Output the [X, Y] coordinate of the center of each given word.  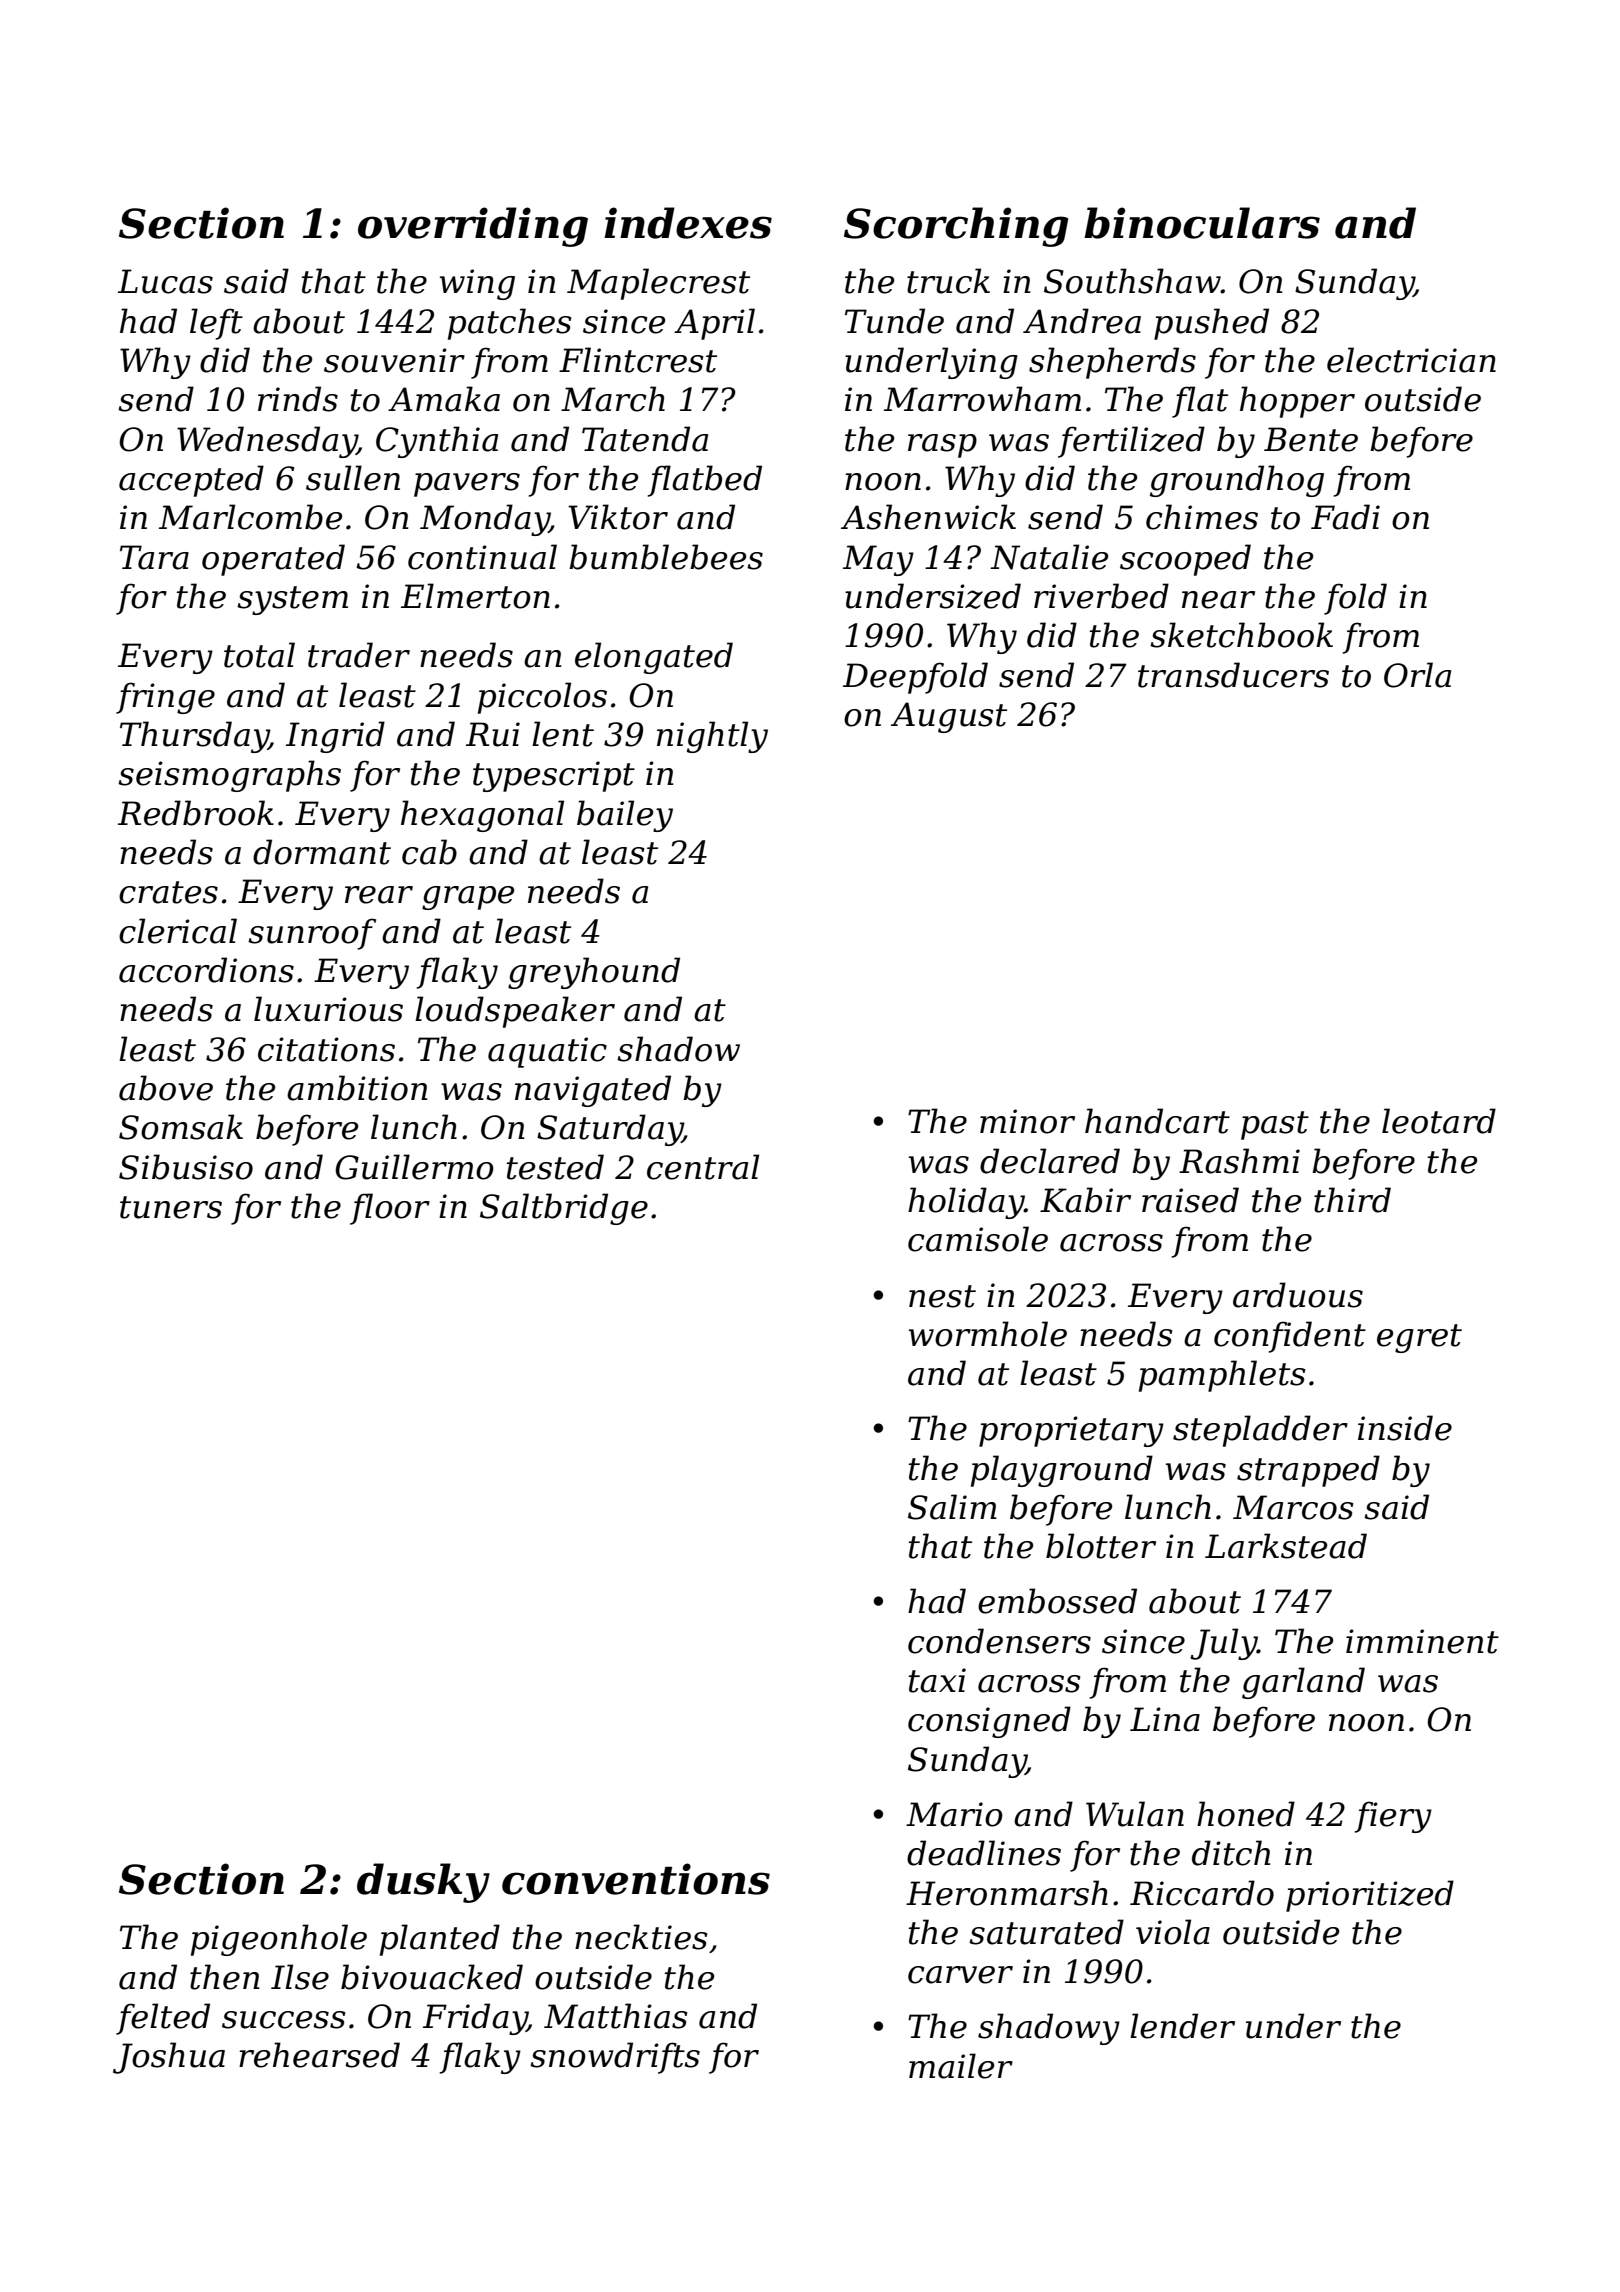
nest [942, 1296]
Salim [952, 1507]
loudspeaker [515, 1012]
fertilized [1131, 442]
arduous [1298, 1295]
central [703, 1167]
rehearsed [319, 2055]
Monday [484, 520]
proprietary [1071, 1431]
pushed [1211, 324]
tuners [171, 1207]
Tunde [894, 321]
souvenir [394, 360]
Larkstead [1286, 1546]
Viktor [618, 517]
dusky [423, 1883]
